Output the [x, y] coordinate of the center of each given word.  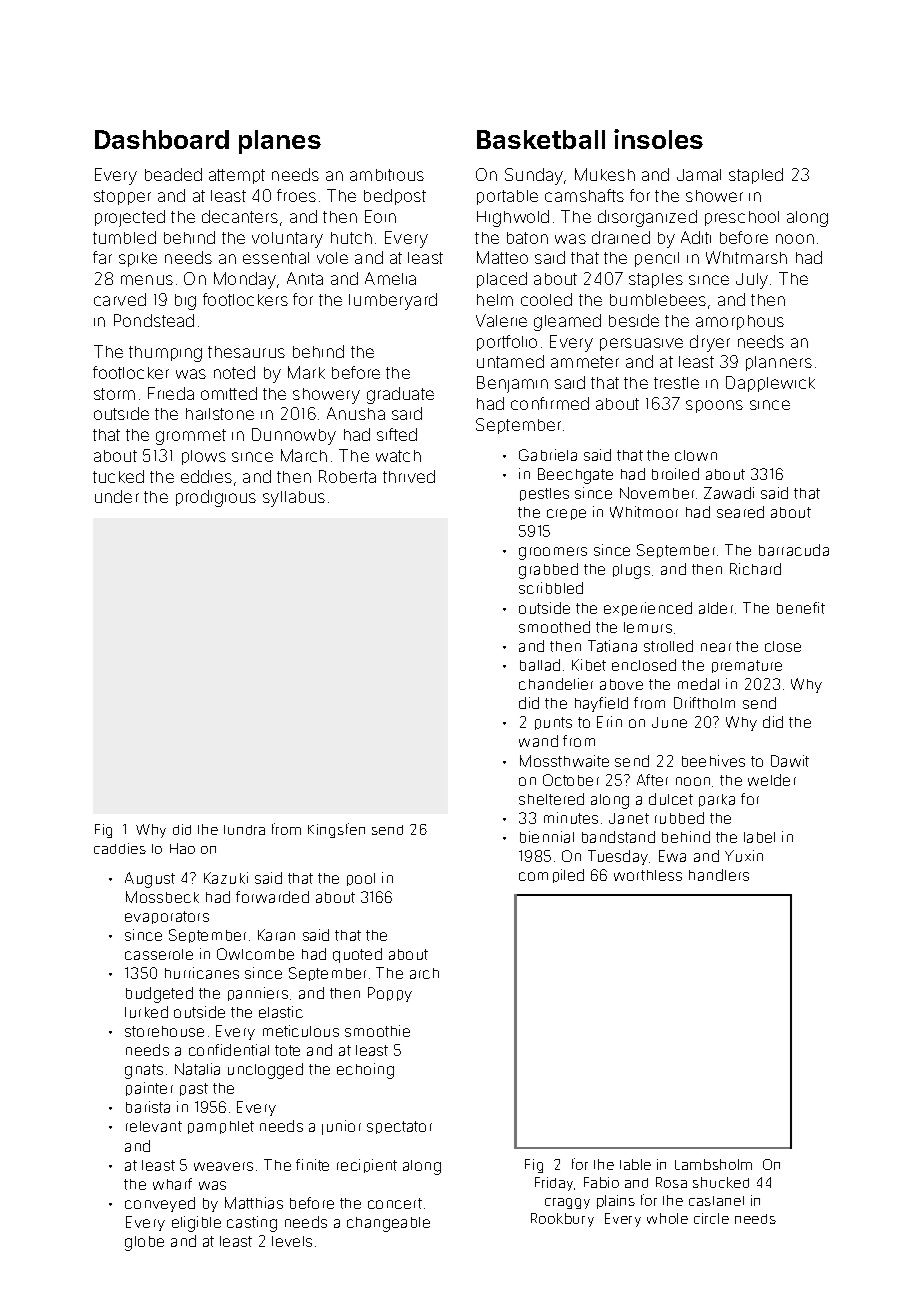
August [150, 880]
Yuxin [744, 856]
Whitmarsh [746, 257]
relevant [154, 1126]
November [657, 493]
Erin [609, 722]
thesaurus [246, 352]
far [102, 257]
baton [527, 238]
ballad [540, 665]
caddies [120, 848]
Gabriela [548, 455]
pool [361, 879]
